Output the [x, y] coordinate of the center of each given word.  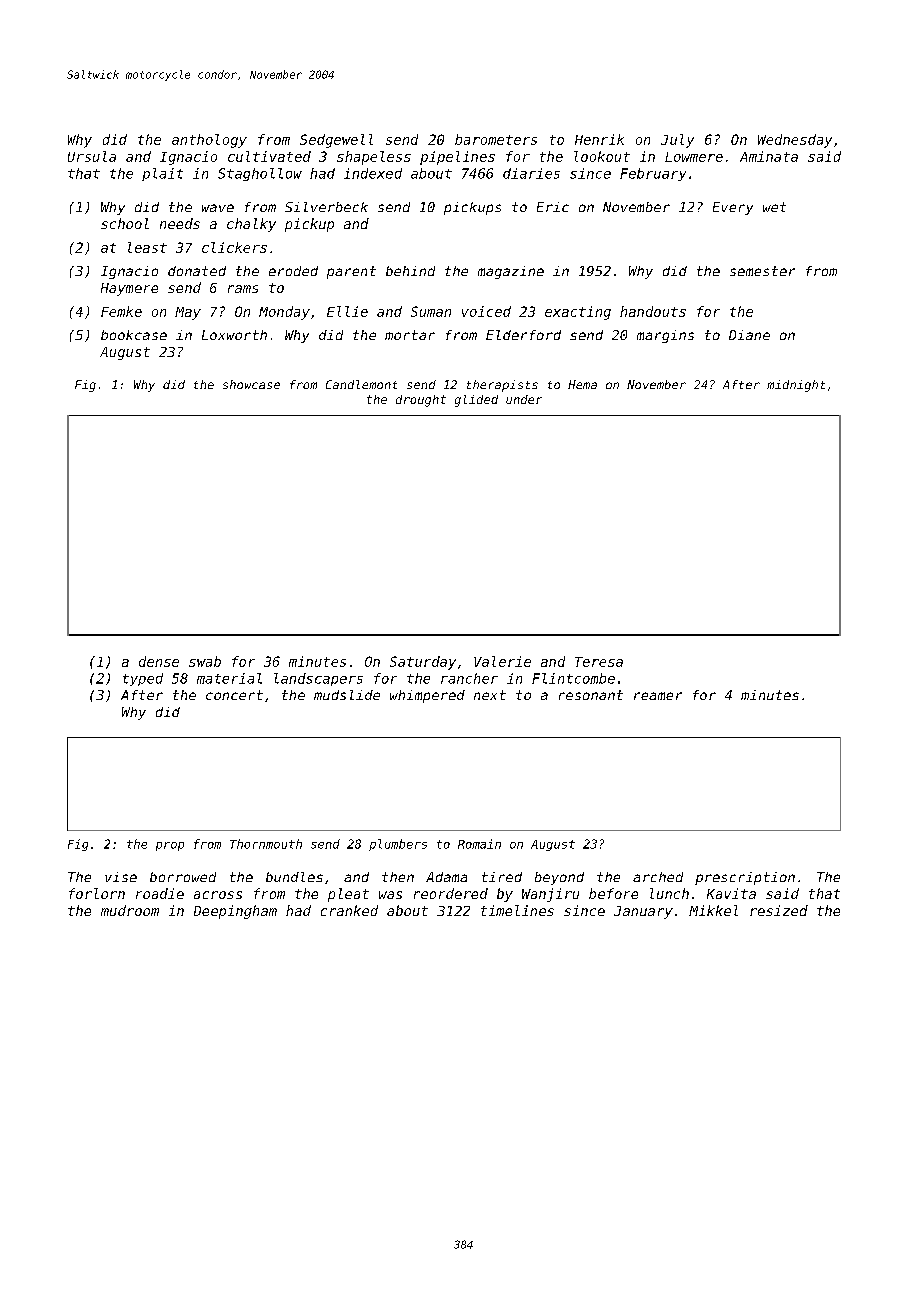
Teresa [599, 662]
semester [762, 271]
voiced [486, 311]
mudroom [130, 910]
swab [205, 661]
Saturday [423, 663]
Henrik [599, 139]
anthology [209, 141]
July [677, 141]
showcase [251, 384]
